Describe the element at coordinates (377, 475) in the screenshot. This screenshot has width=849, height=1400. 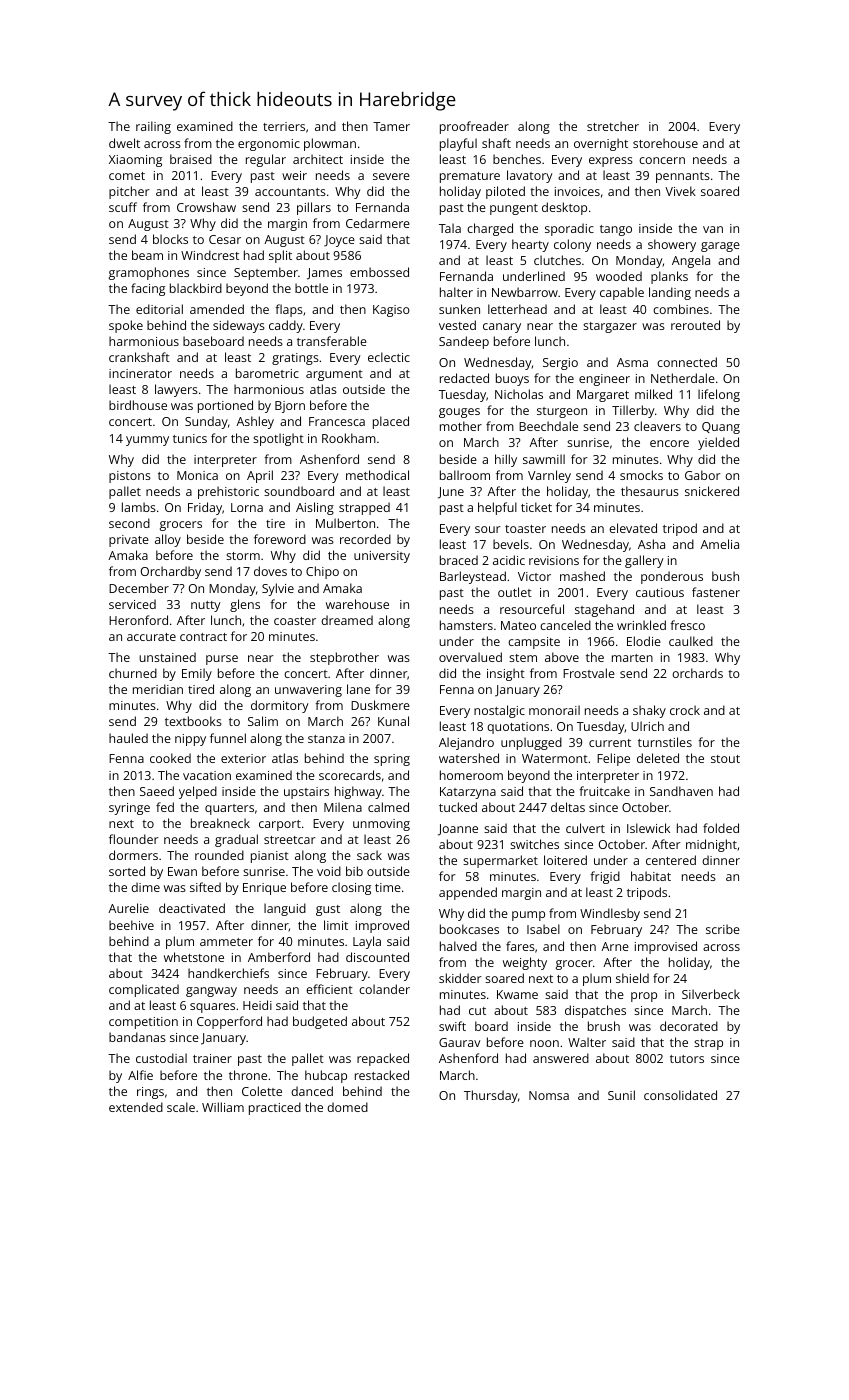
I see `methodical` at that location.
